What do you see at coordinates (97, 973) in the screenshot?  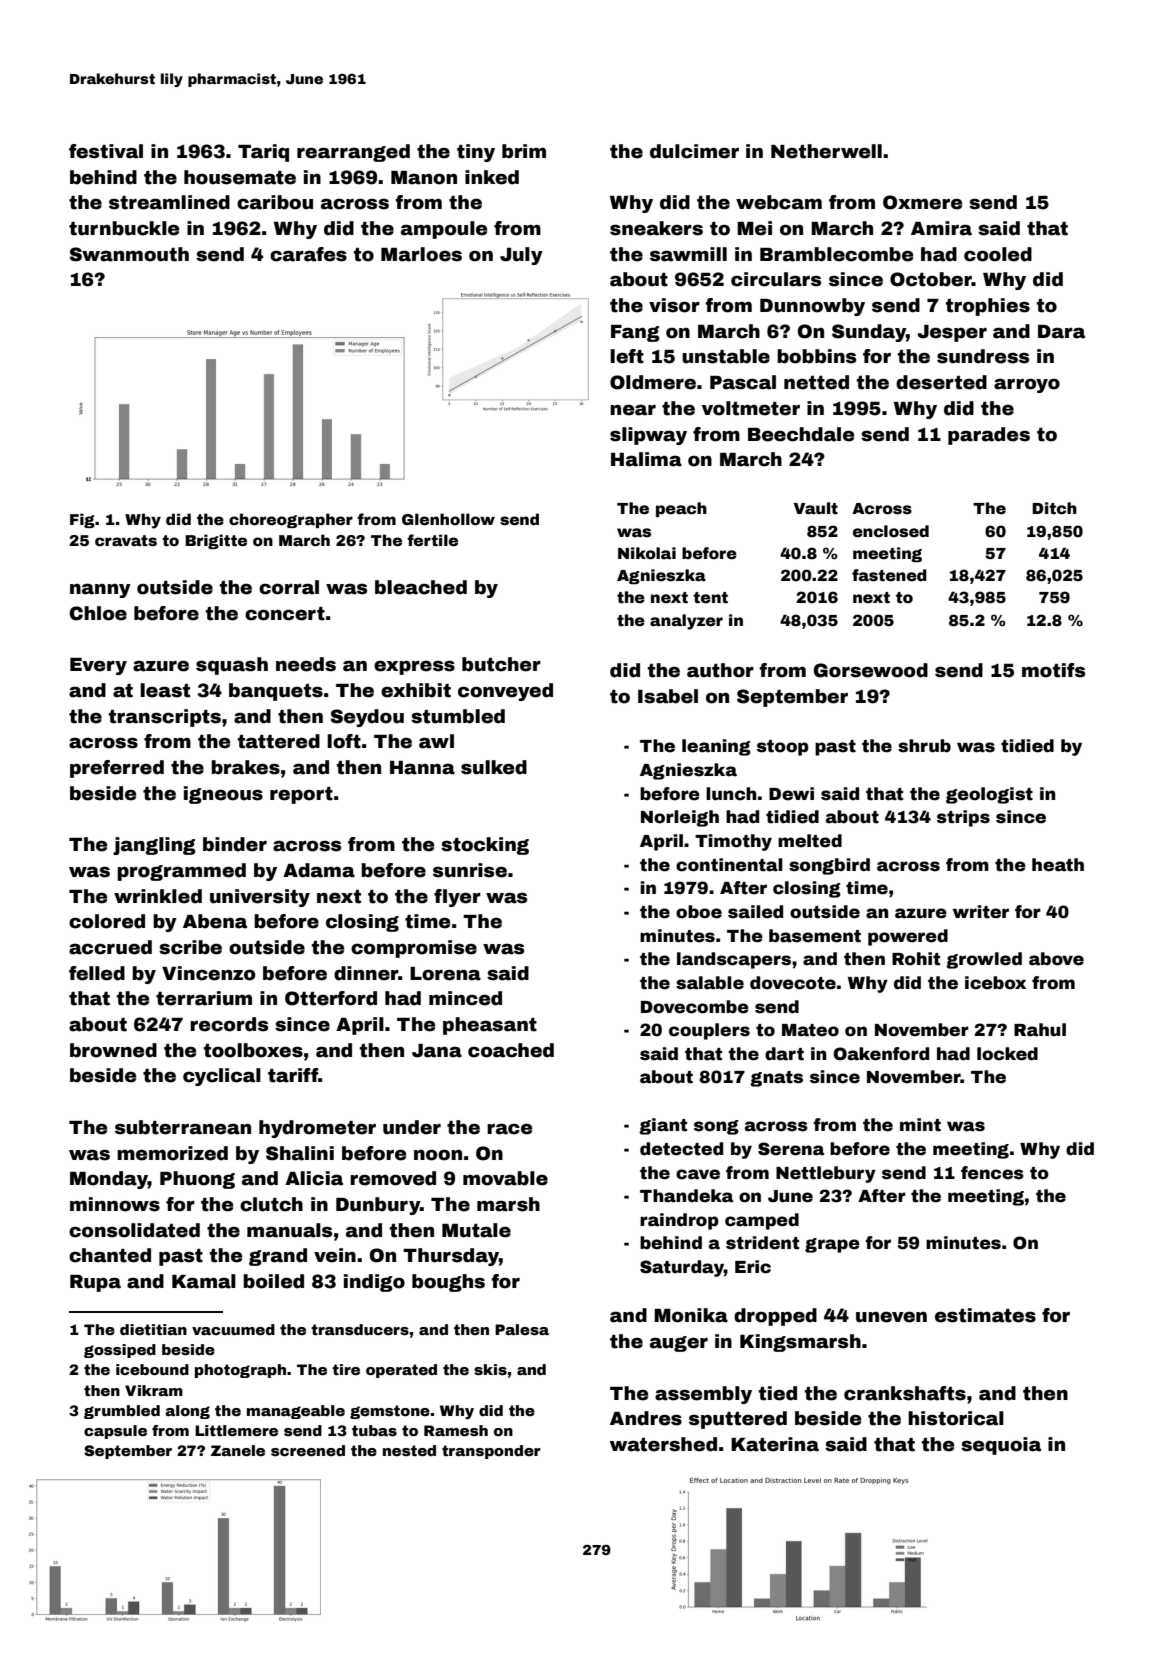 I see `felled` at bounding box center [97, 973].
